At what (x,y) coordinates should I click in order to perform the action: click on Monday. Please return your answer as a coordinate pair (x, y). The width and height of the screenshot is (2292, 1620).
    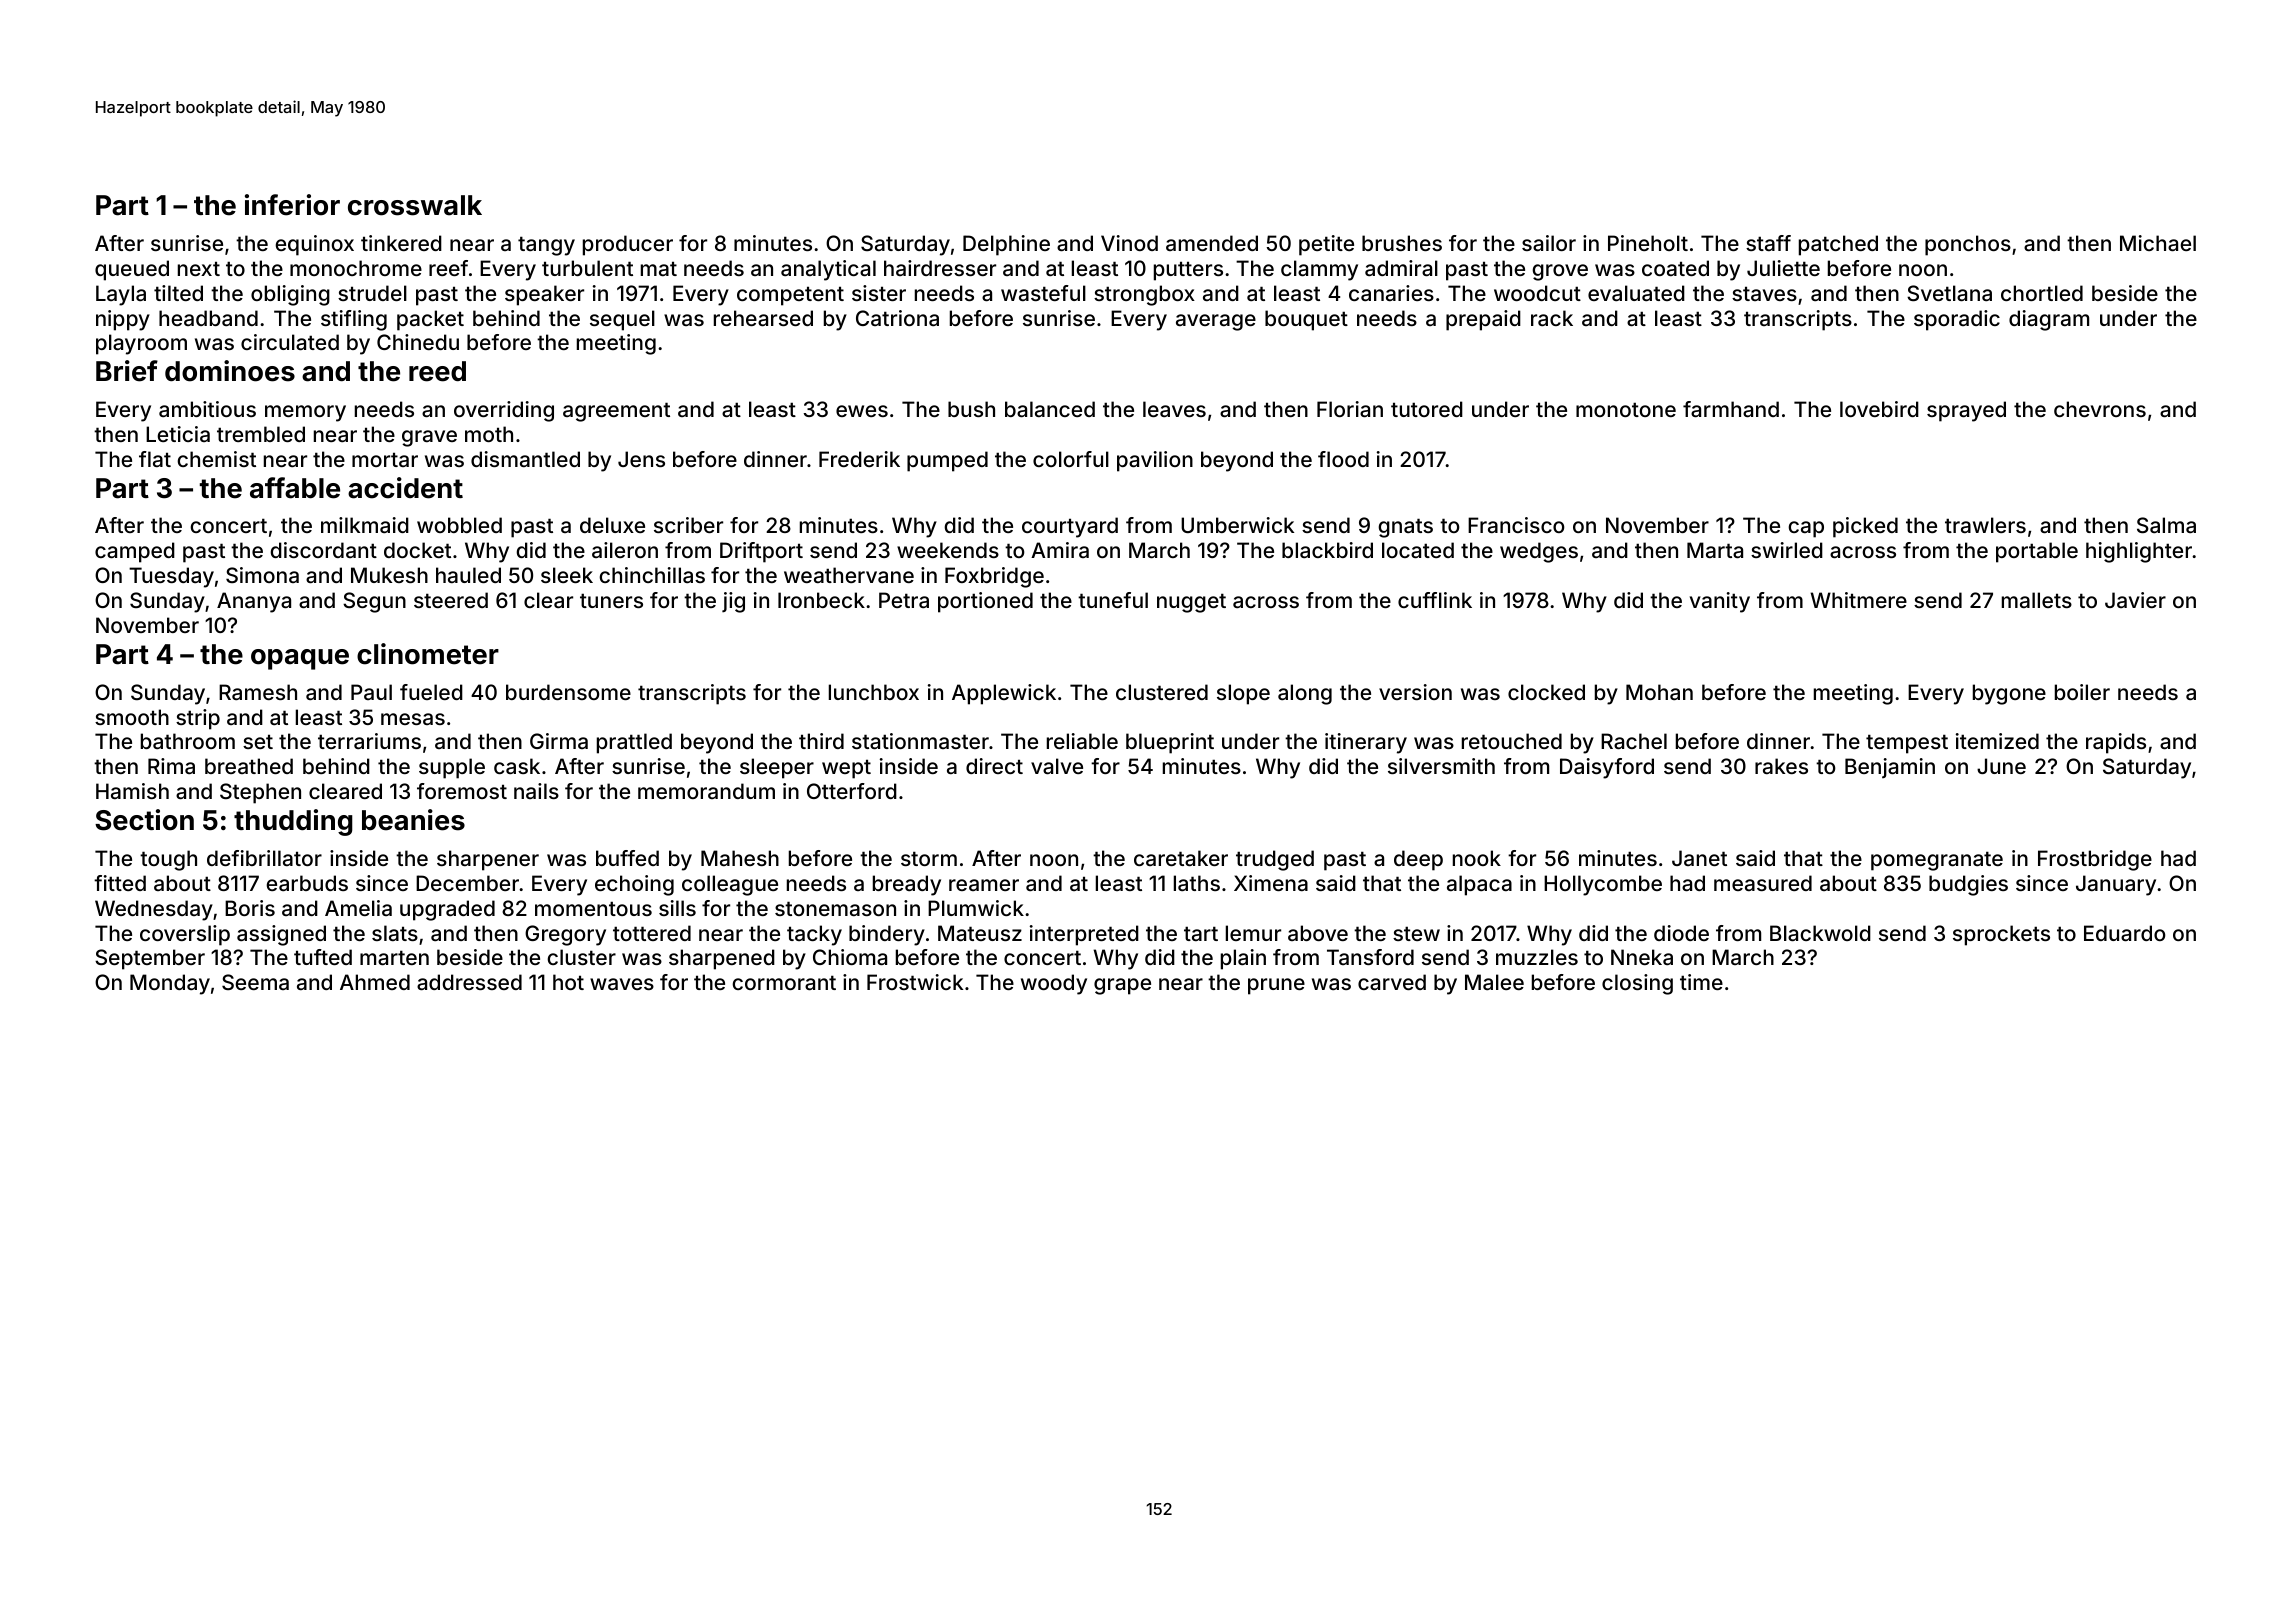
    Looking at the image, I should click on (170, 984).
